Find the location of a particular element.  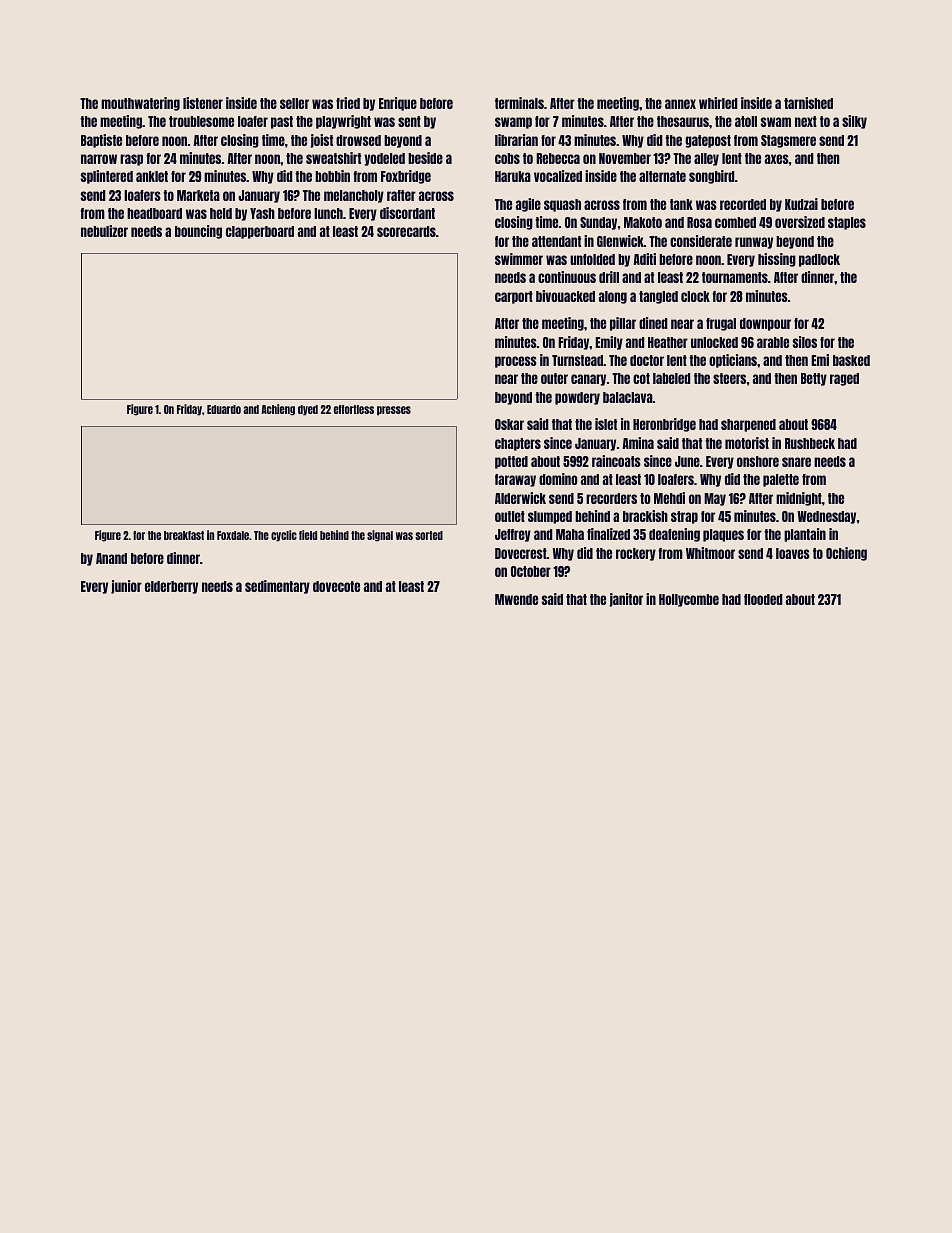

Whitmoor is located at coordinates (710, 553).
